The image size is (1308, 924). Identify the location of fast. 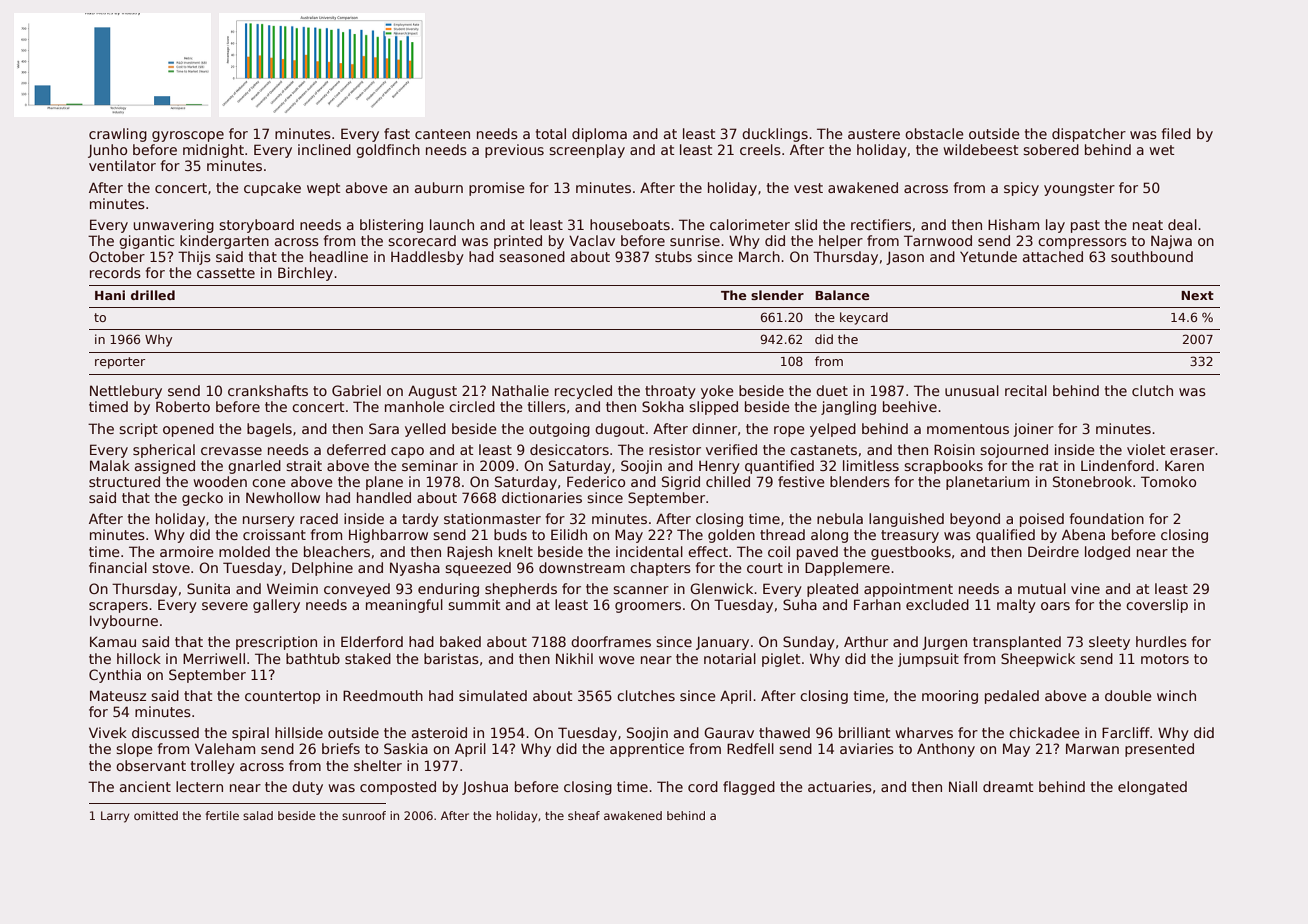
(397, 133).
